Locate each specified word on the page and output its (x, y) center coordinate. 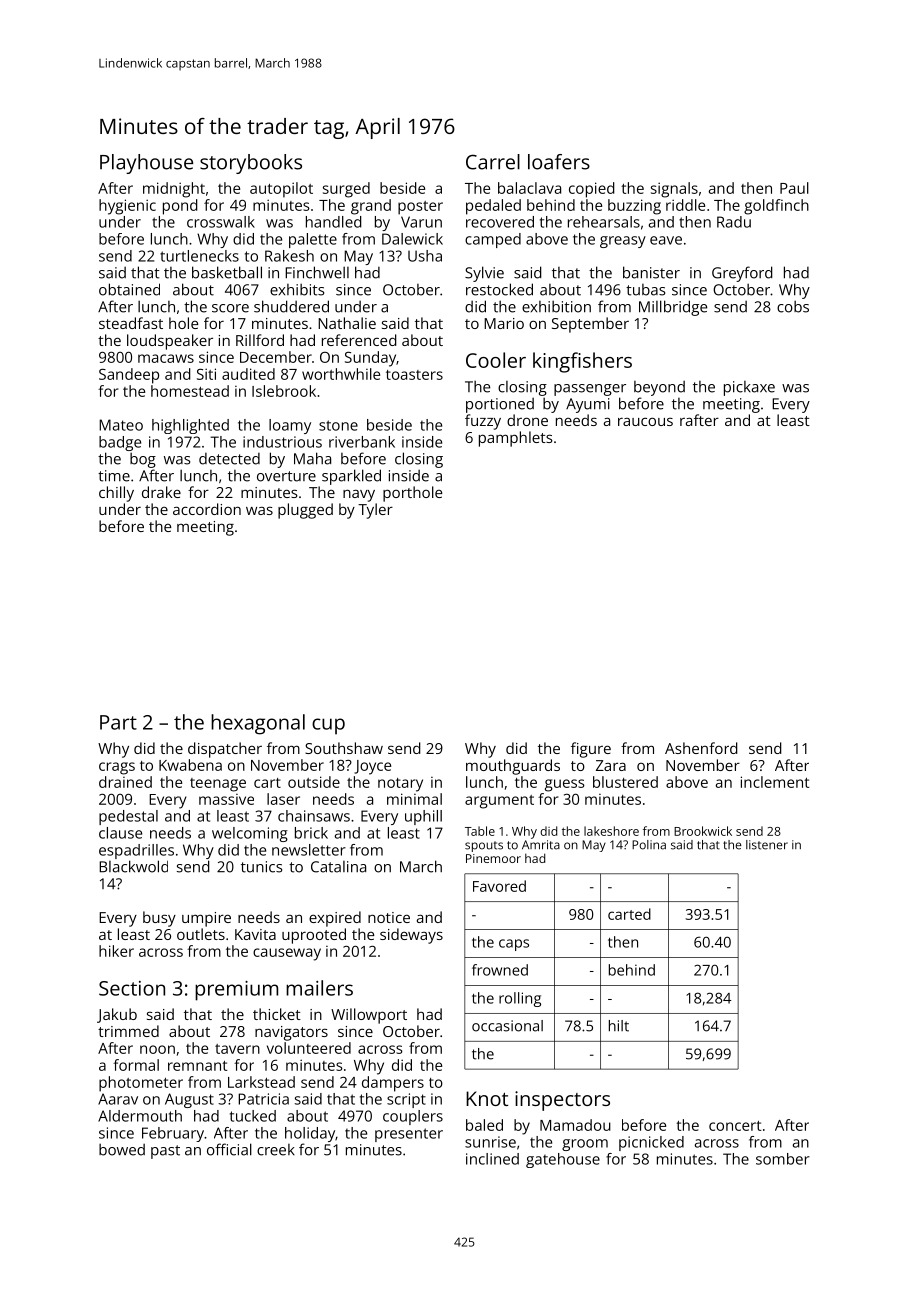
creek (276, 1150)
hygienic (127, 207)
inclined (492, 1159)
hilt (619, 1026)
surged (346, 190)
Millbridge (673, 308)
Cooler (496, 360)
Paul (794, 188)
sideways (411, 936)
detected (229, 459)
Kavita (255, 934)
